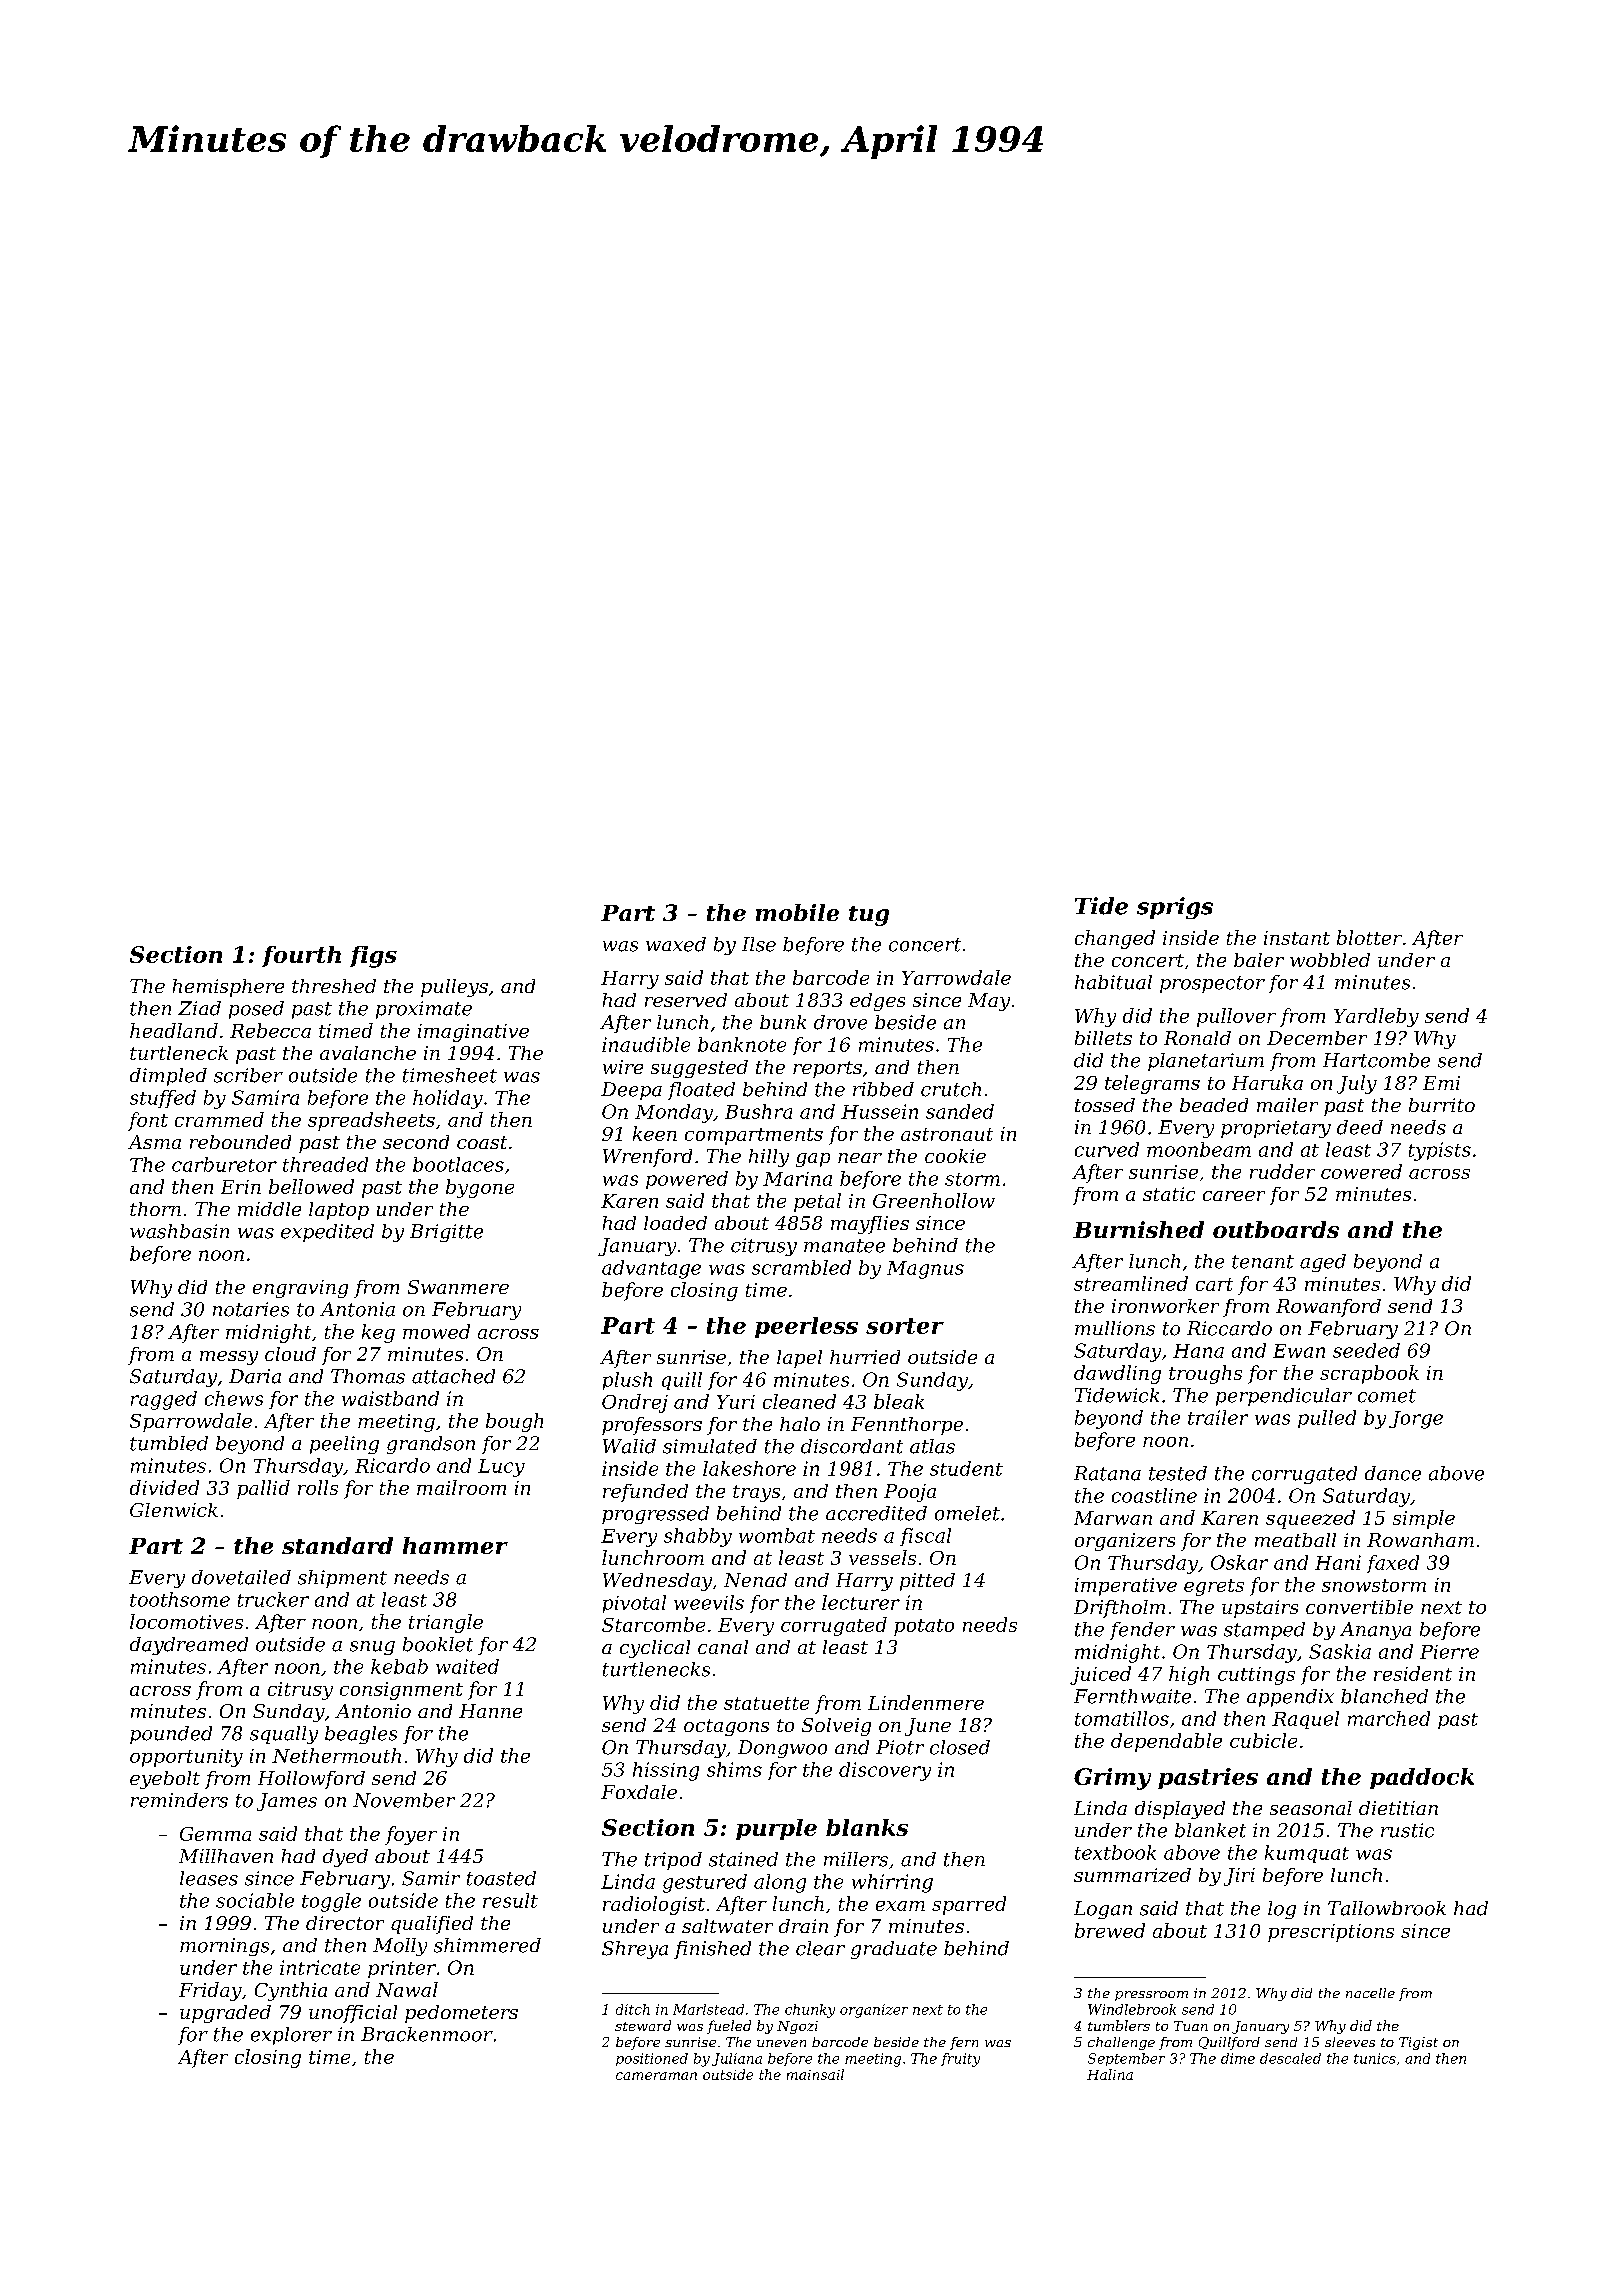 The image size is (1620, 2292). I want to click on shipment, so click(342, 1579).
